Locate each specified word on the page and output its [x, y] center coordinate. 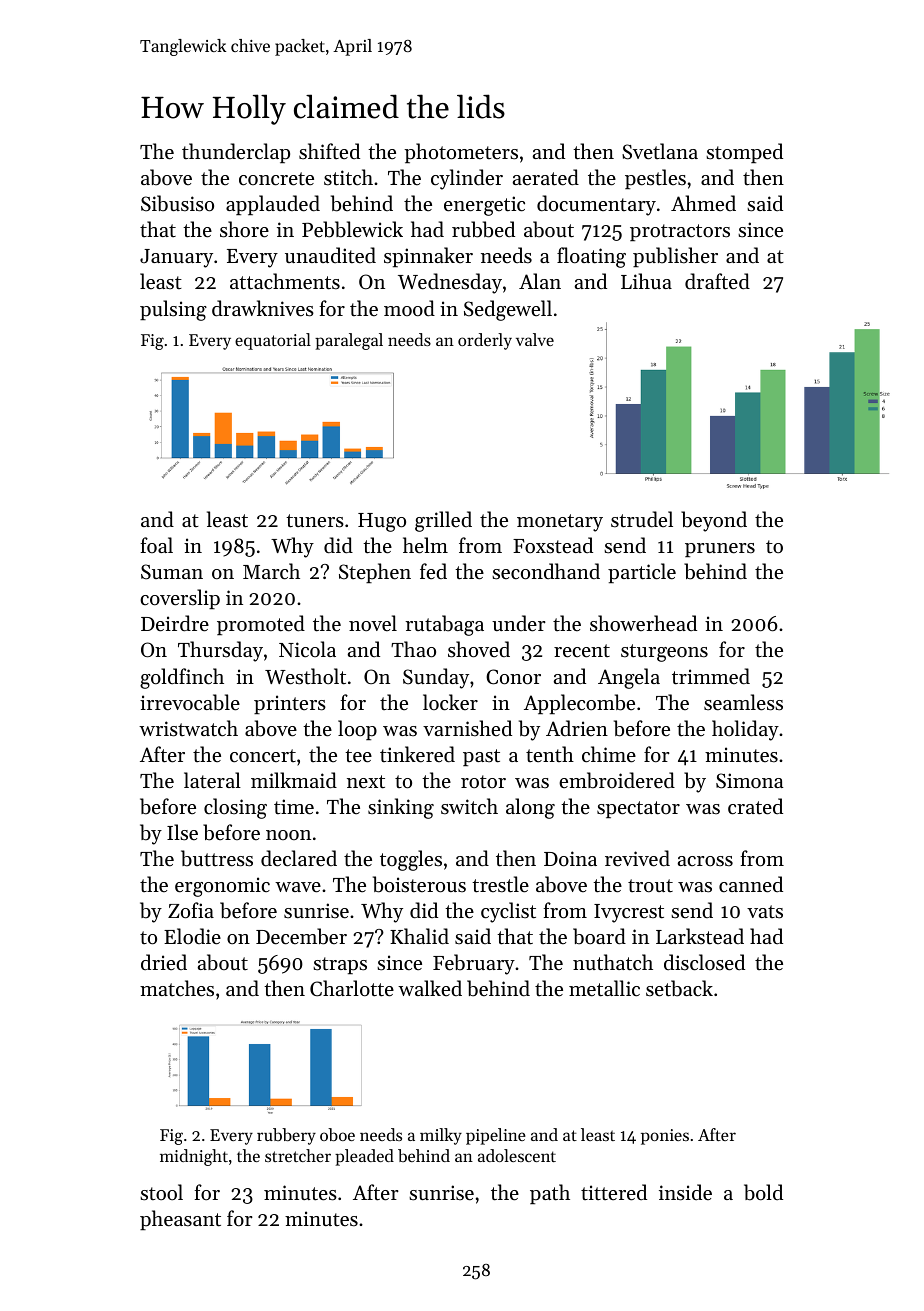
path [550, 1194]
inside [685, 1192]
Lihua [646, 281]
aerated [546, 177]
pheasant [180, 1220]
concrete [276, 179]
